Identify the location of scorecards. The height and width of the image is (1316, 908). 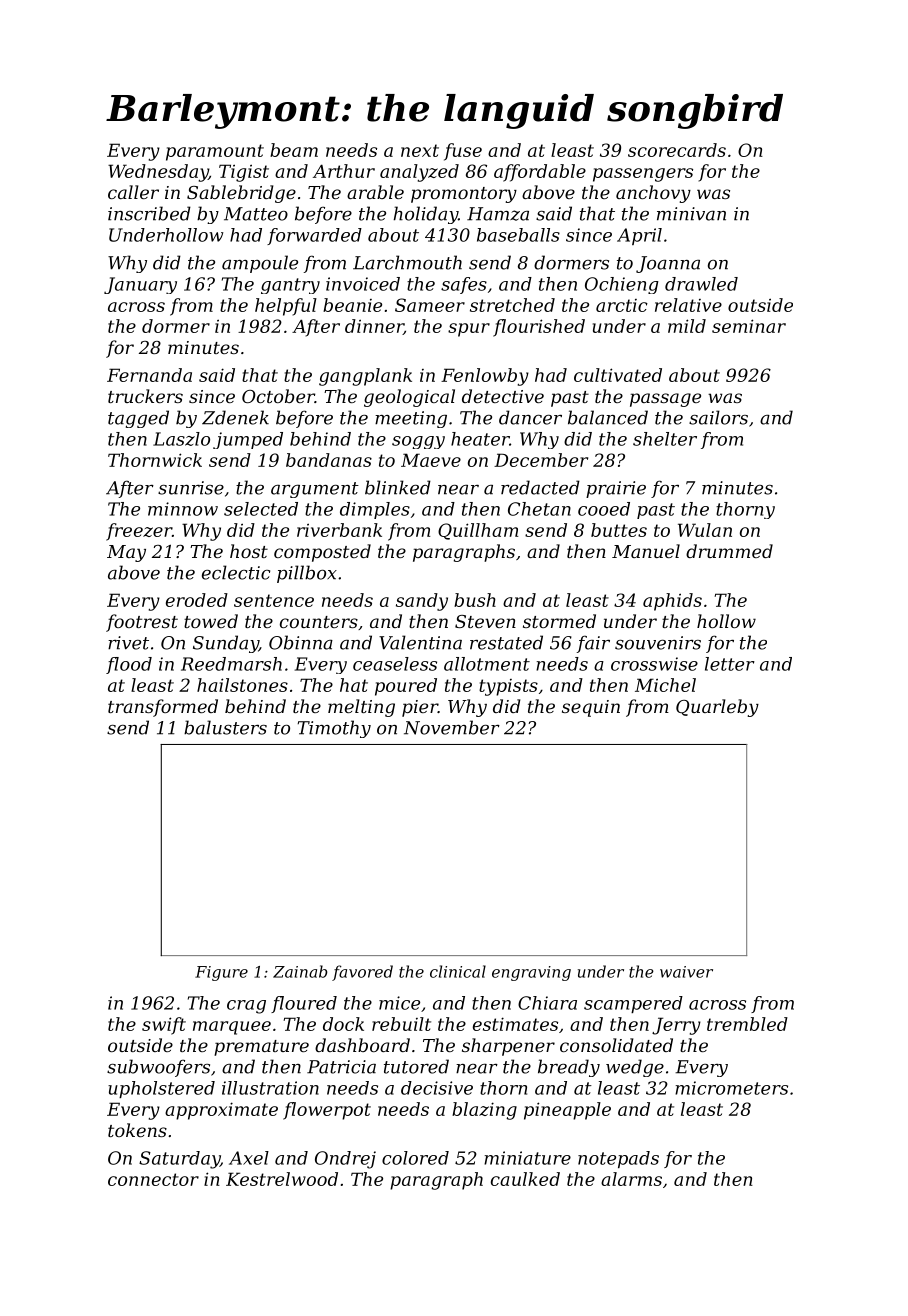
(677, 150).
